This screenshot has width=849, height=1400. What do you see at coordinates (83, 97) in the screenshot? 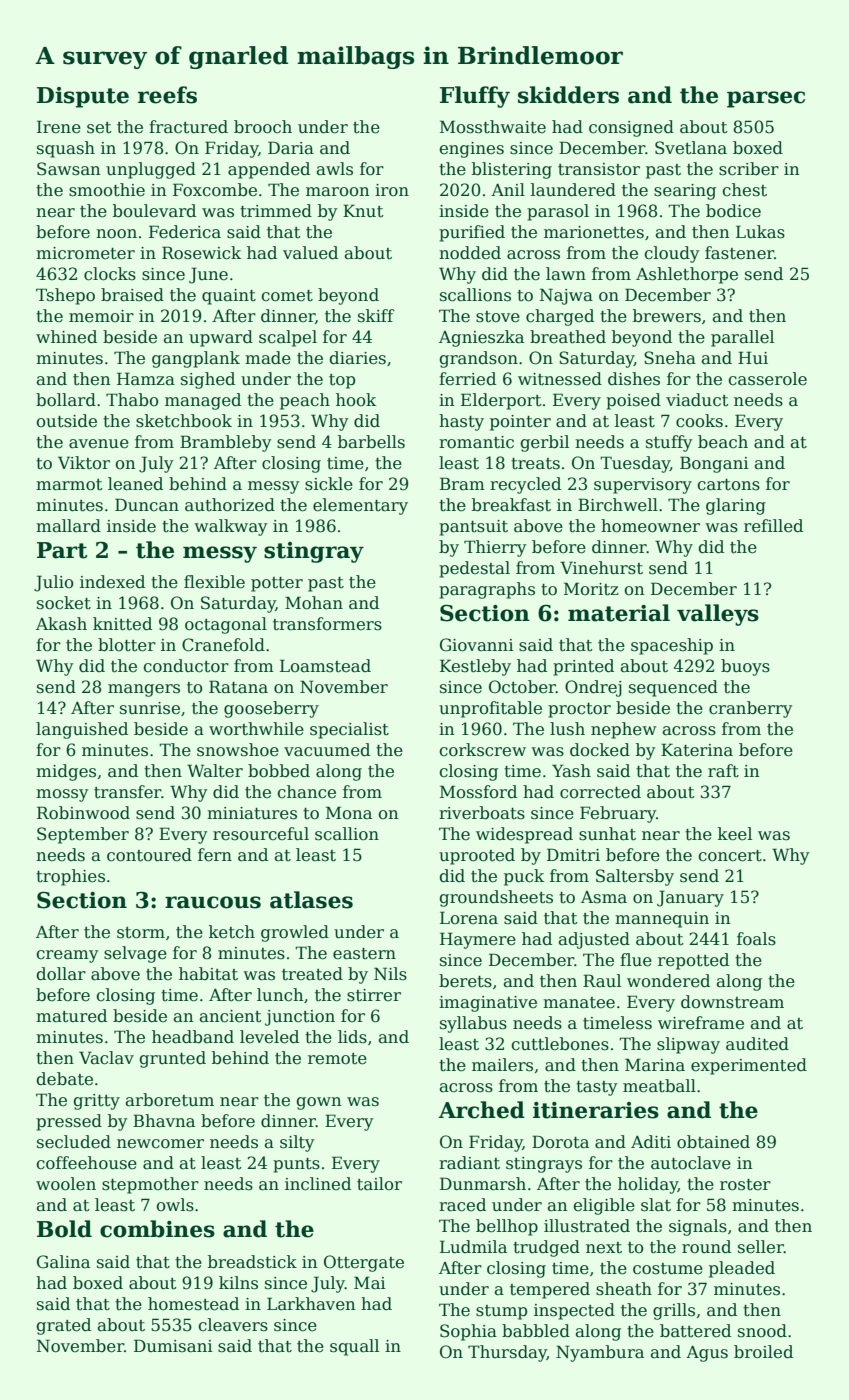
I see `Dispute` at bounding box center [83, 97].
